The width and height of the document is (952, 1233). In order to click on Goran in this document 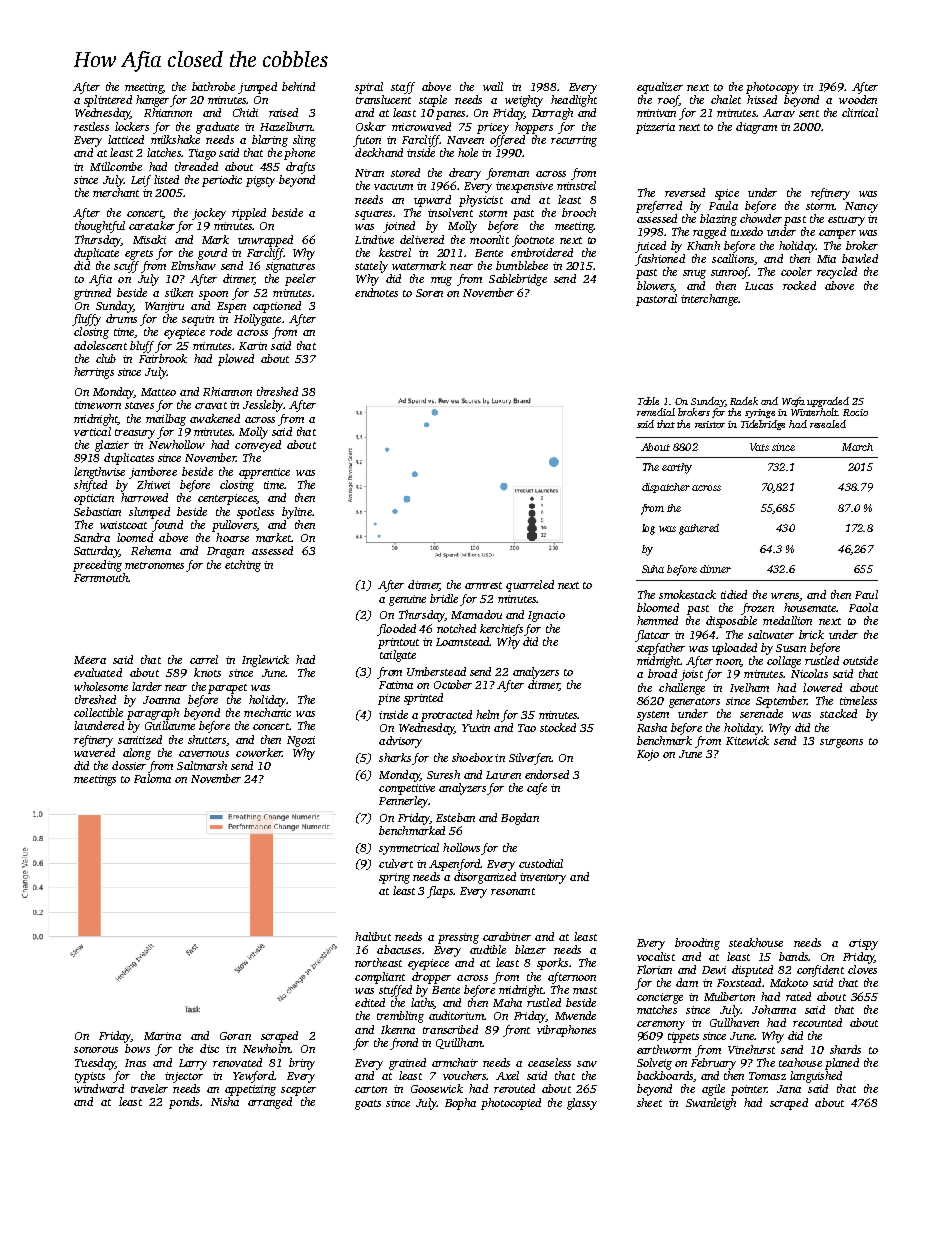, I will do `click(235, 1036)`.
